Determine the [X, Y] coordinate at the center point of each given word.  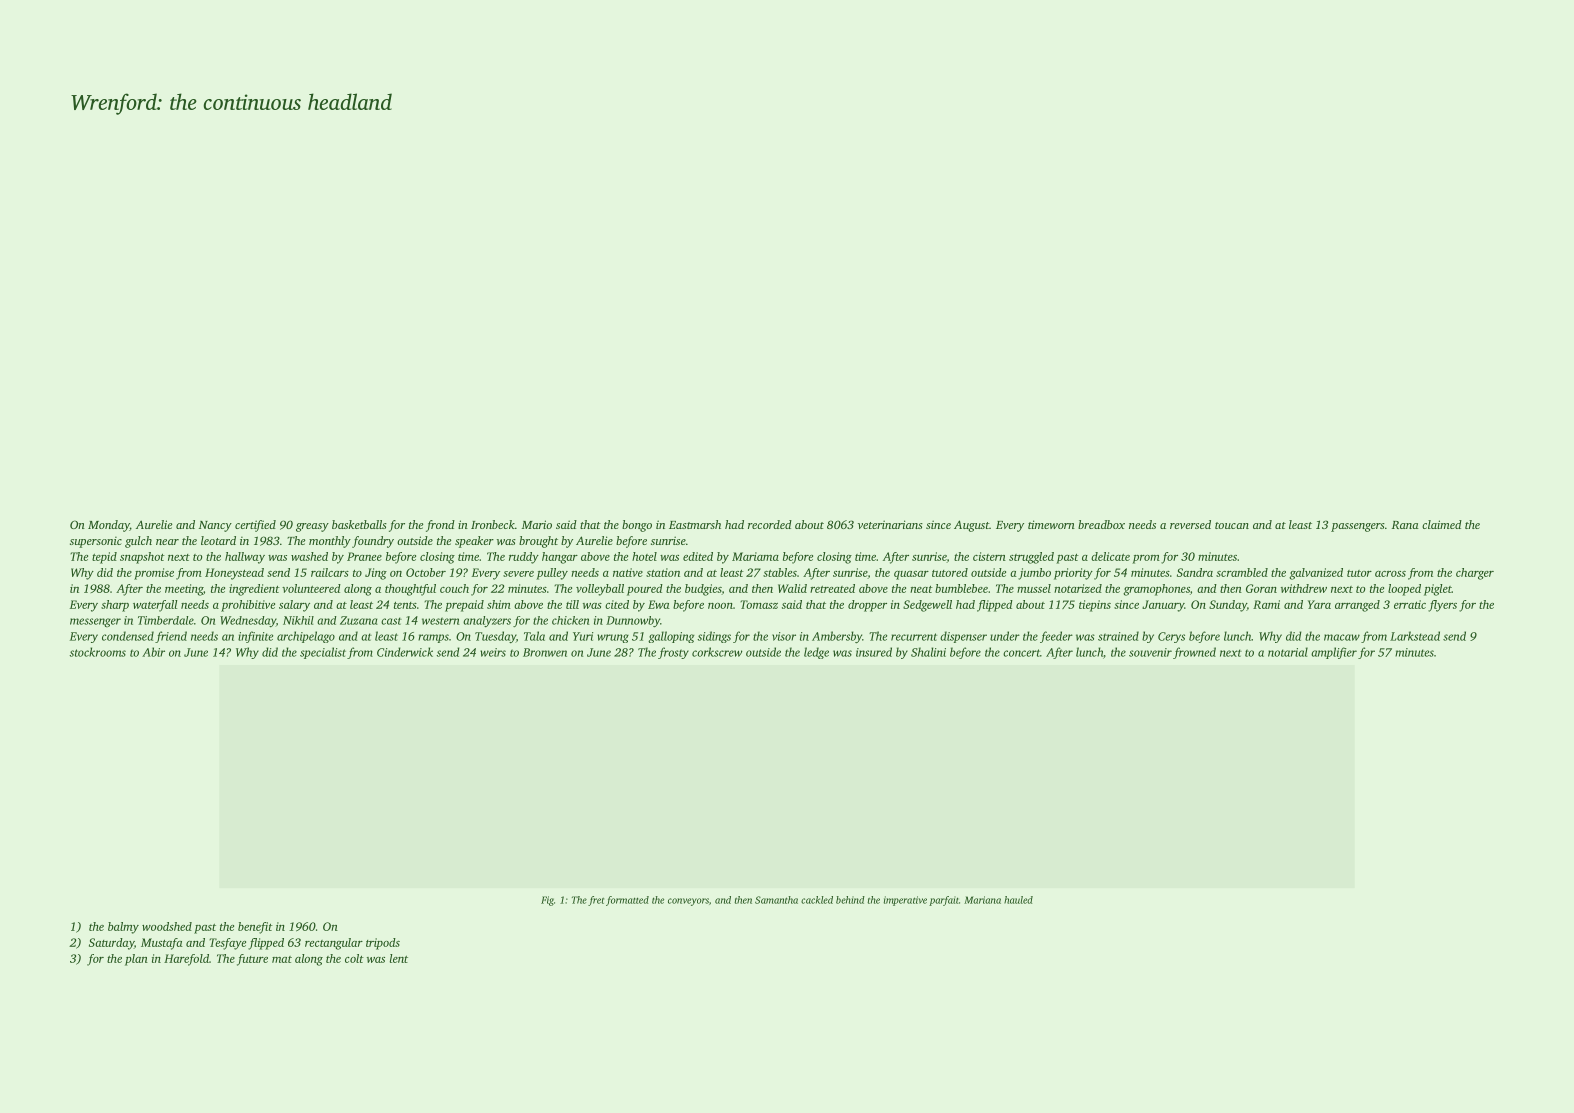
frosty [673, 653]
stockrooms [97, 652]
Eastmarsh [695, 524]
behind [850, 900]
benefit [255, 928]
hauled [1018, 900]
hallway [245, 558]
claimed [1442, 524]
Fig [547, 901]
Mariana [982, 900]
